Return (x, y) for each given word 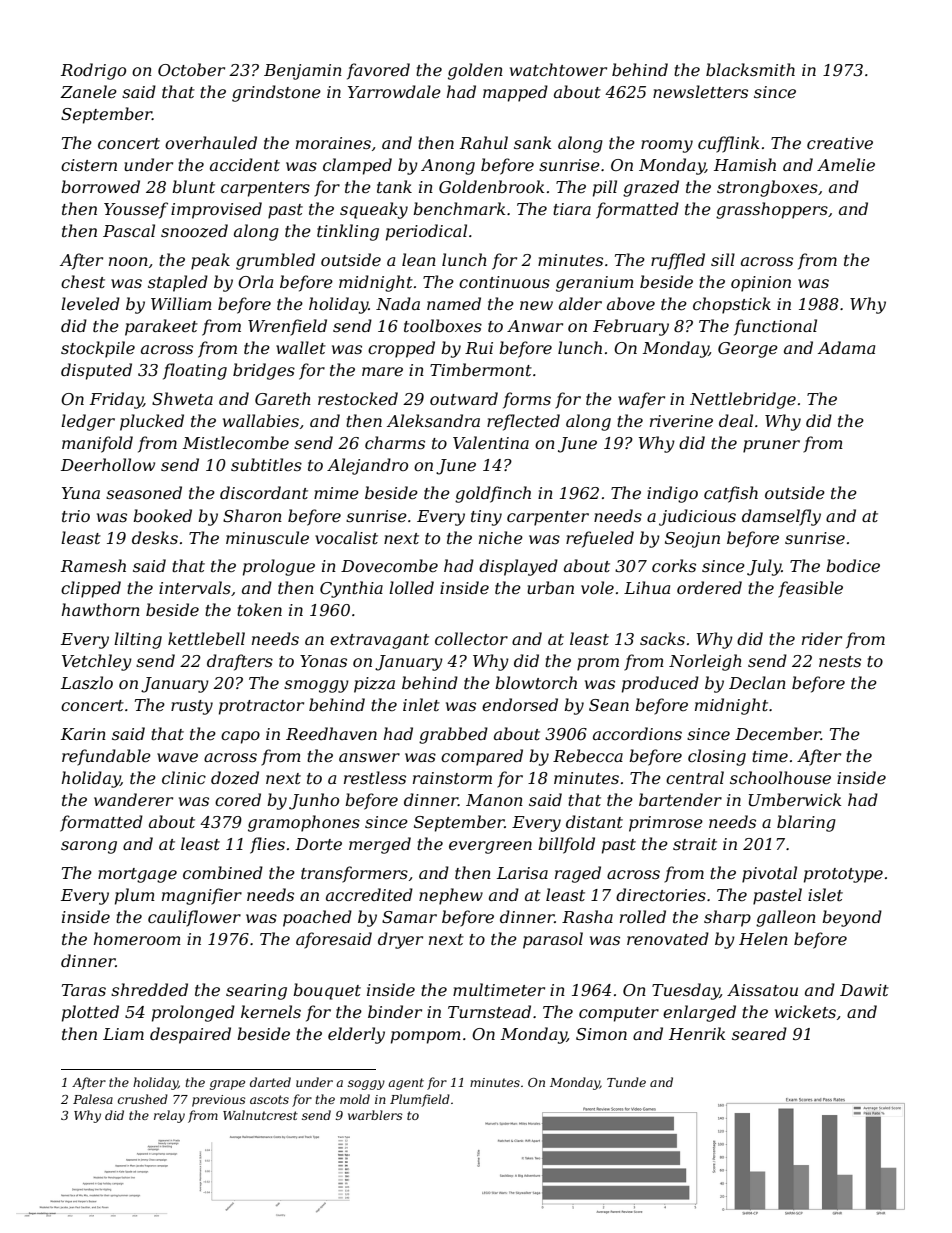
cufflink (728, 144)
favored (378, 71)
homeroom (137, 938)
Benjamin (303, 72)
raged (578, 874)
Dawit (864, 990)
